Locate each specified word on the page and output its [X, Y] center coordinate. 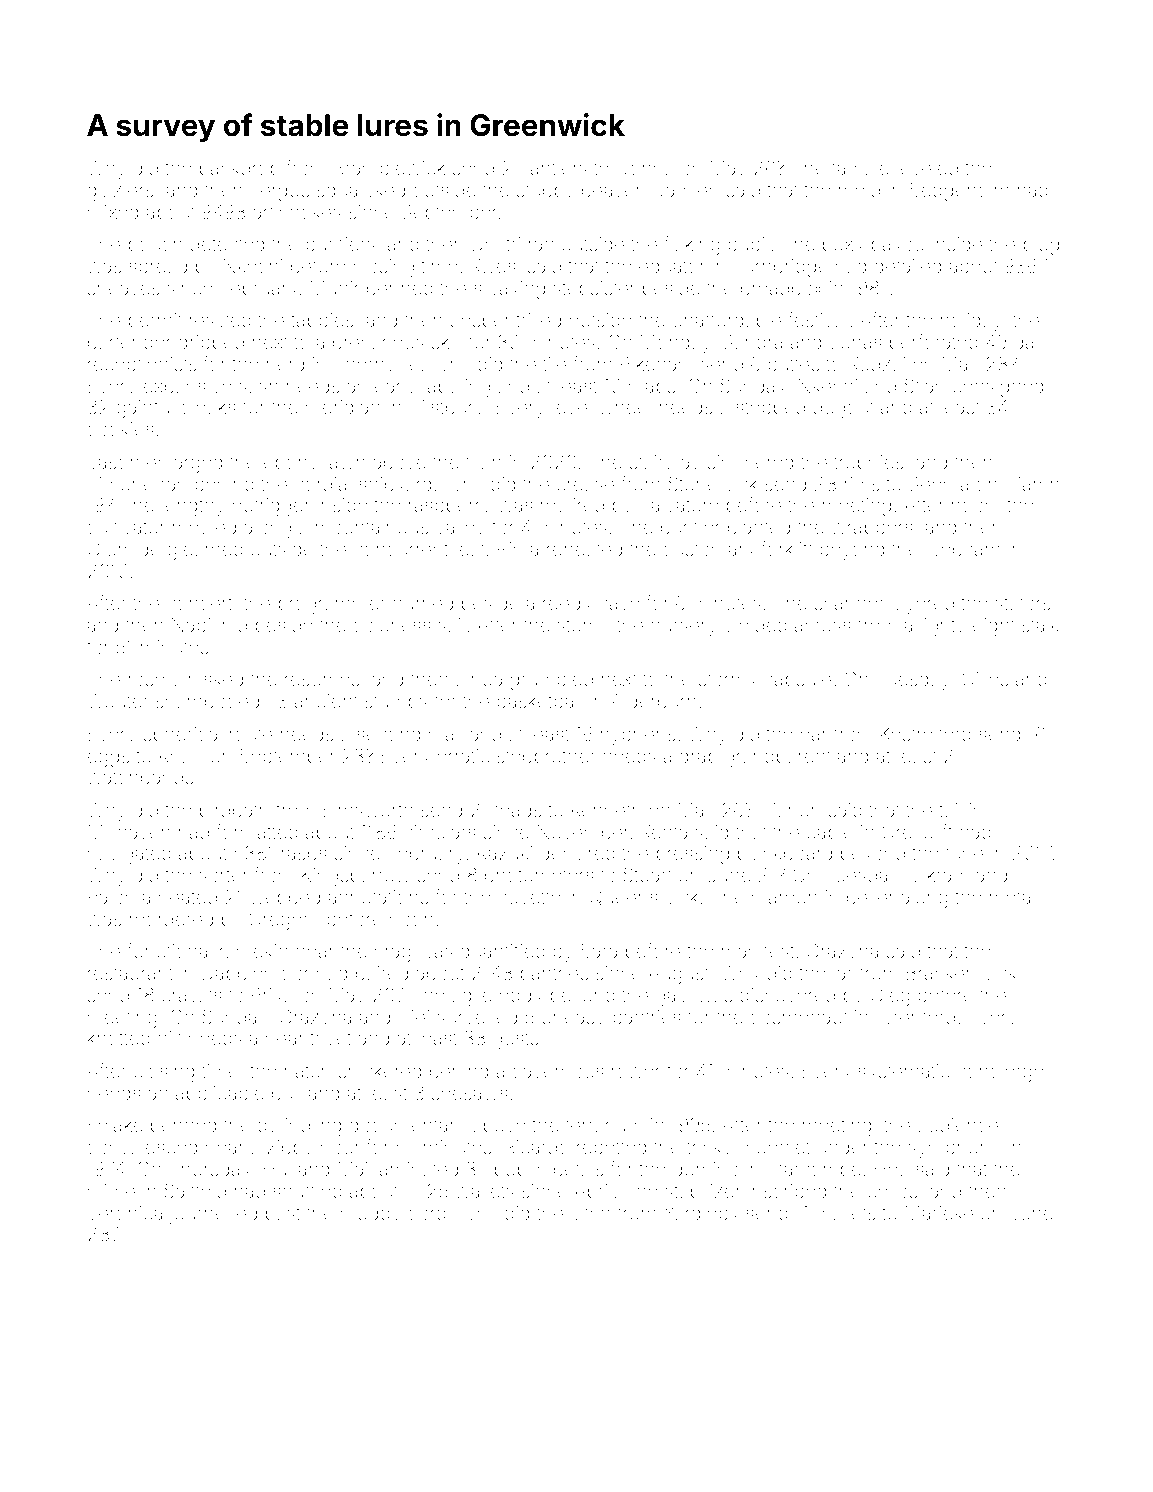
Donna [645, 167]
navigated [129, 855]
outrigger [271, 507]
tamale [860, 168]
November [583, 832]
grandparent [778, 758]
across [823, 626]
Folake [115, 1124]
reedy [567, 605]
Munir [334, 287]
